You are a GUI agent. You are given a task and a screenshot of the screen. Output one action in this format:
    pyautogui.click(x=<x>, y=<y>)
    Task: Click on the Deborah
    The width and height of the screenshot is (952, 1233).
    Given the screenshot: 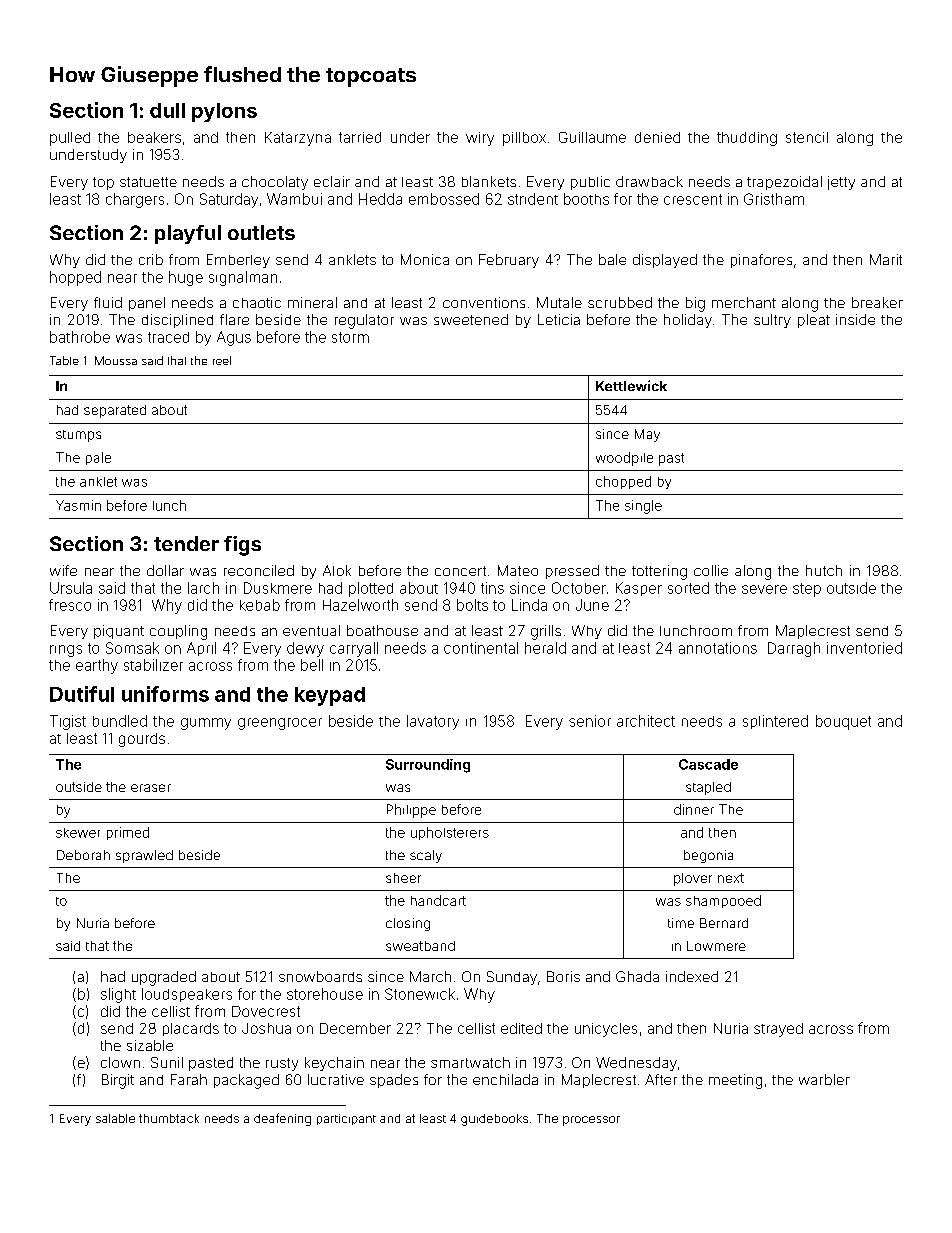 What is the action you would take?
    pyautogui.click(x=83, y=855)
